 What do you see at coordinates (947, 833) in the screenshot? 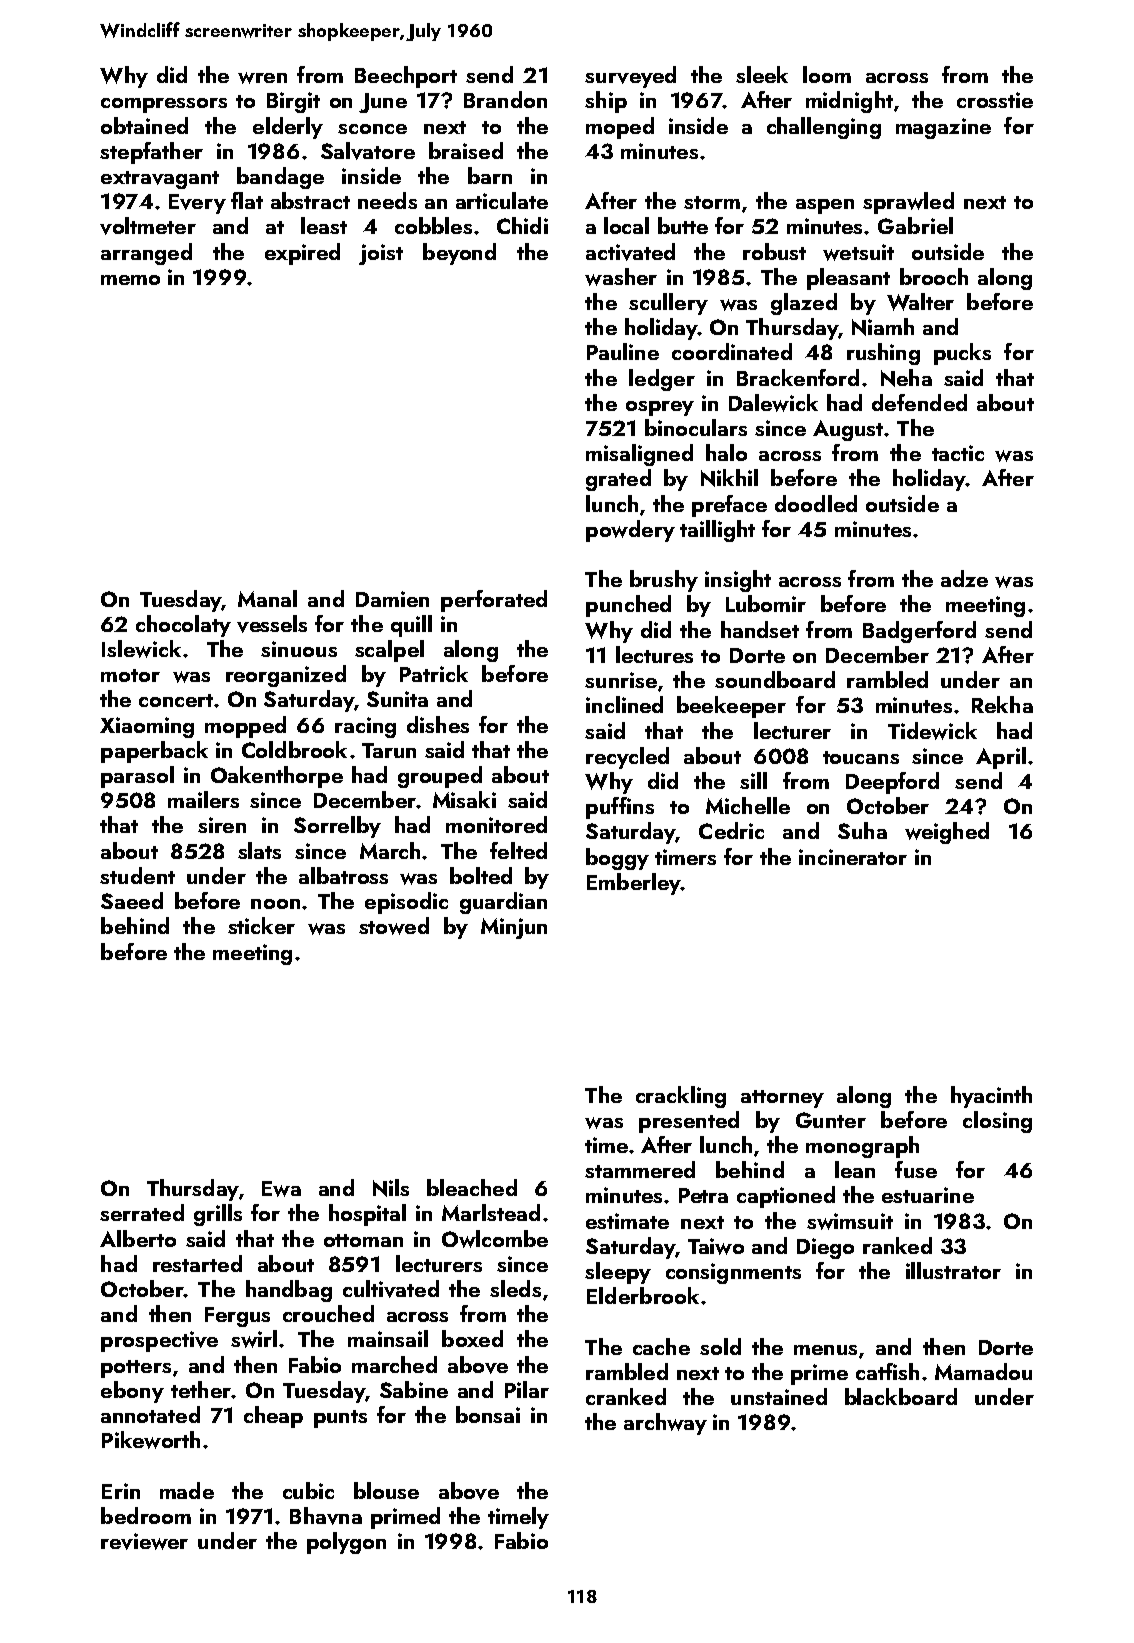
I see `weighed` at bounding box center [947, 833].
